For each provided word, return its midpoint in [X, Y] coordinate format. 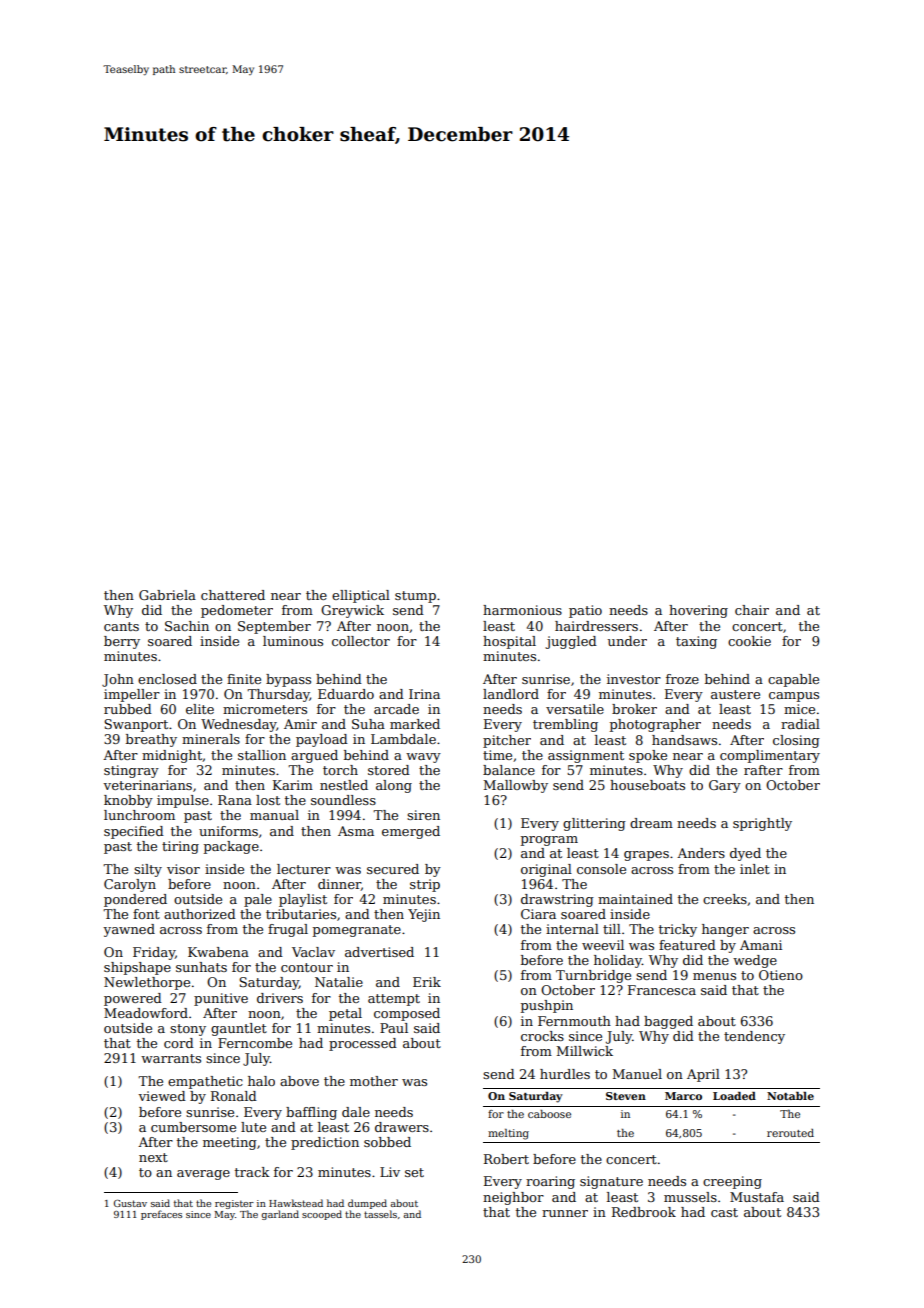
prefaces [161, 1215]
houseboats [647, 785]
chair [752, 610]
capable [793, 680]
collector [361, 641]
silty [148, 870]
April [703, 1075]
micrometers [265, 709]
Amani [761, 945]
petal [345, 1014]
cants [121, 626]
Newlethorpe [147, 983]
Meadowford [146, 1013]
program [549, 841]
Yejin [424, 915]
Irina [424, 694]
